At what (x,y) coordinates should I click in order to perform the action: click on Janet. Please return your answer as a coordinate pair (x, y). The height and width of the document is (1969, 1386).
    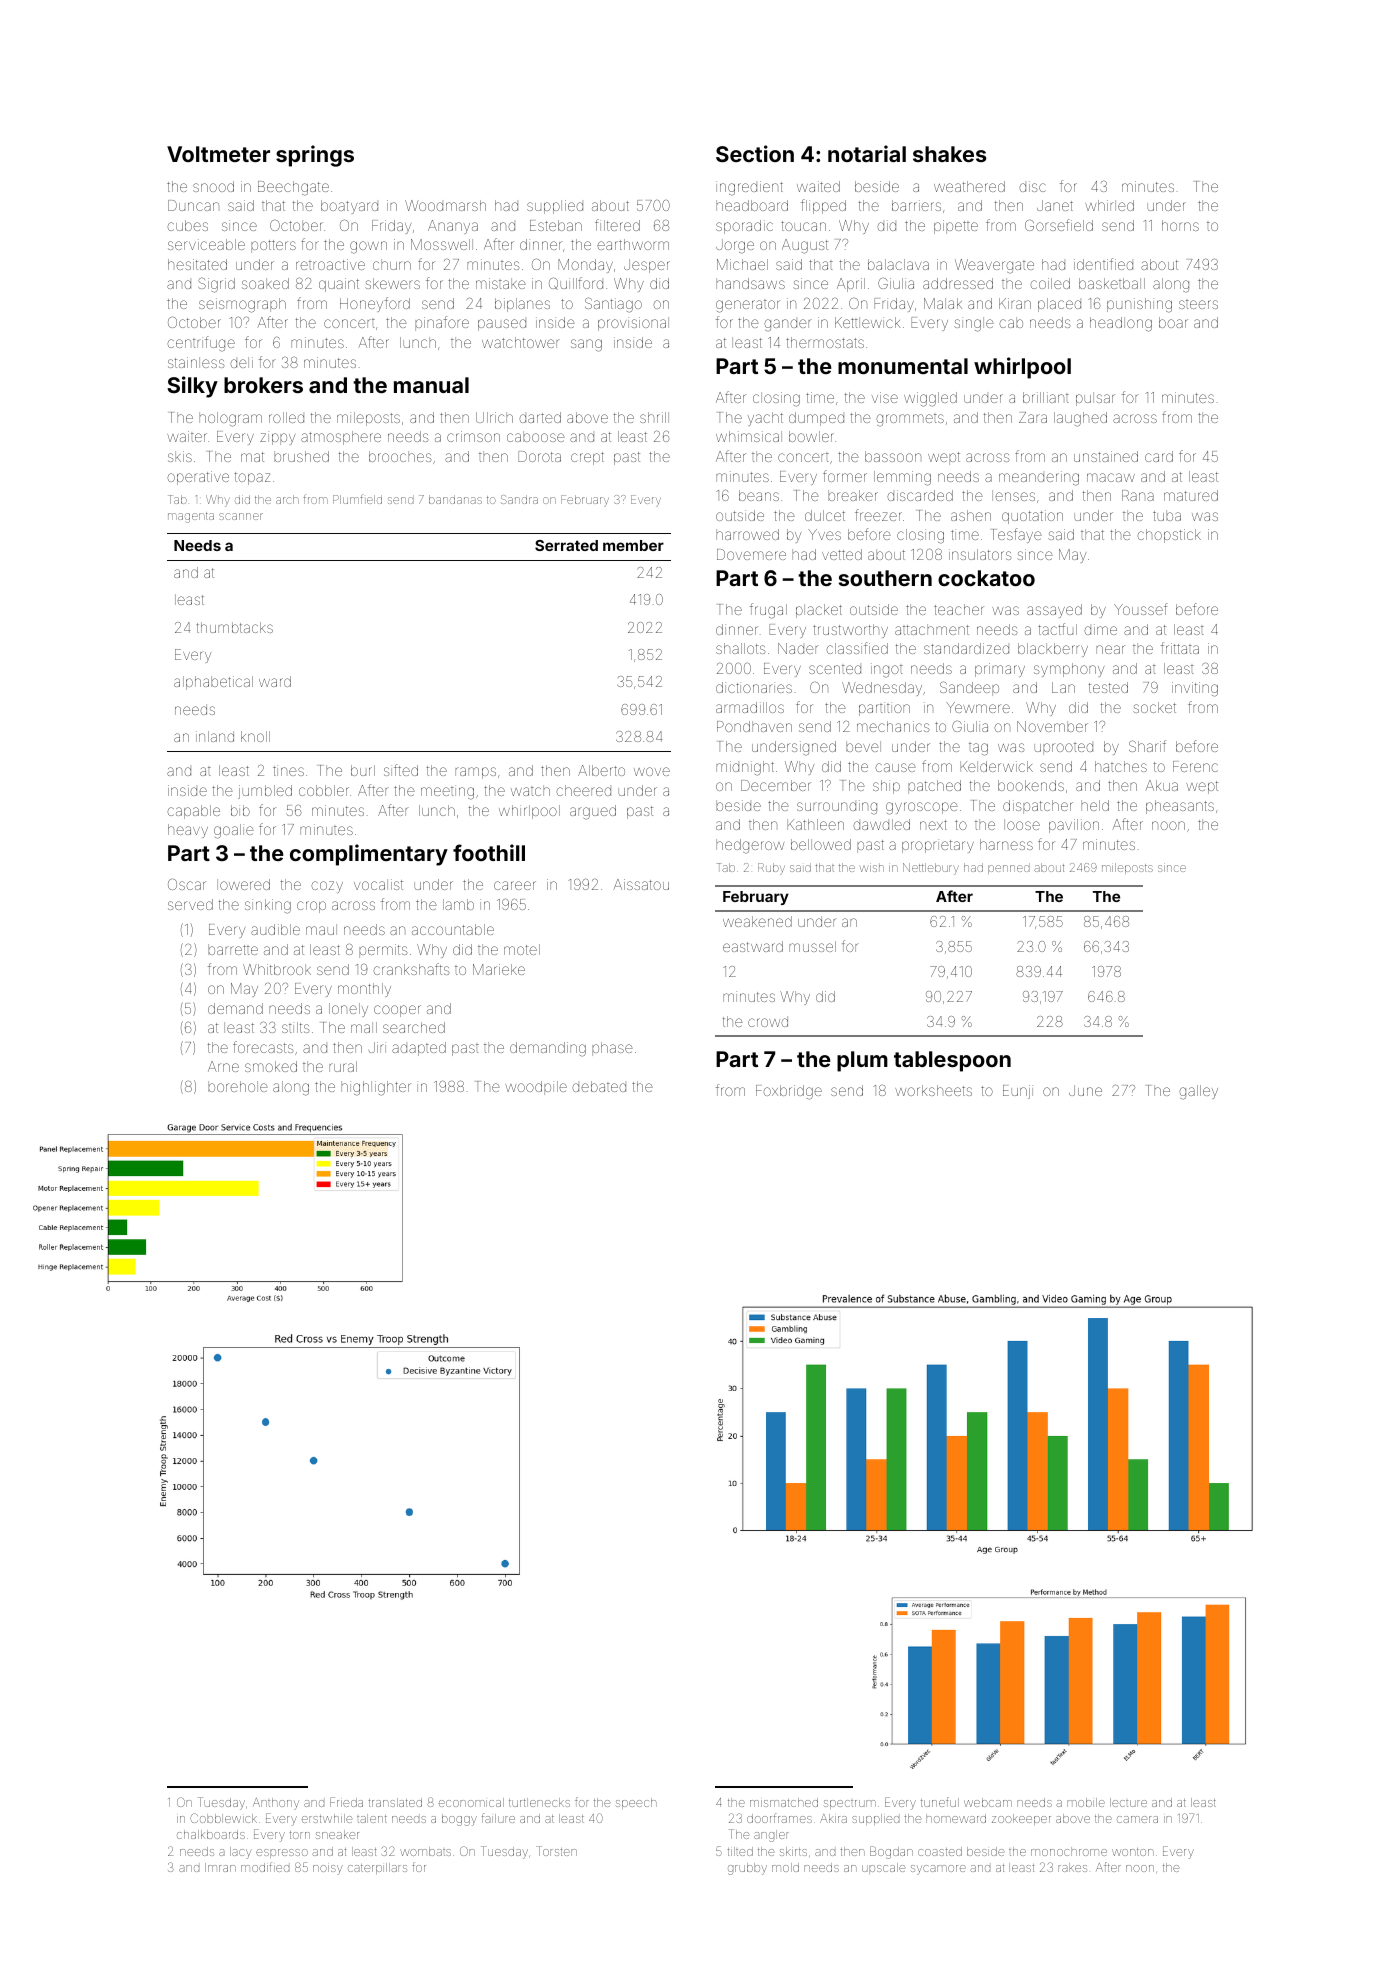
    Looking at the image, I should click on (1055, 205).
